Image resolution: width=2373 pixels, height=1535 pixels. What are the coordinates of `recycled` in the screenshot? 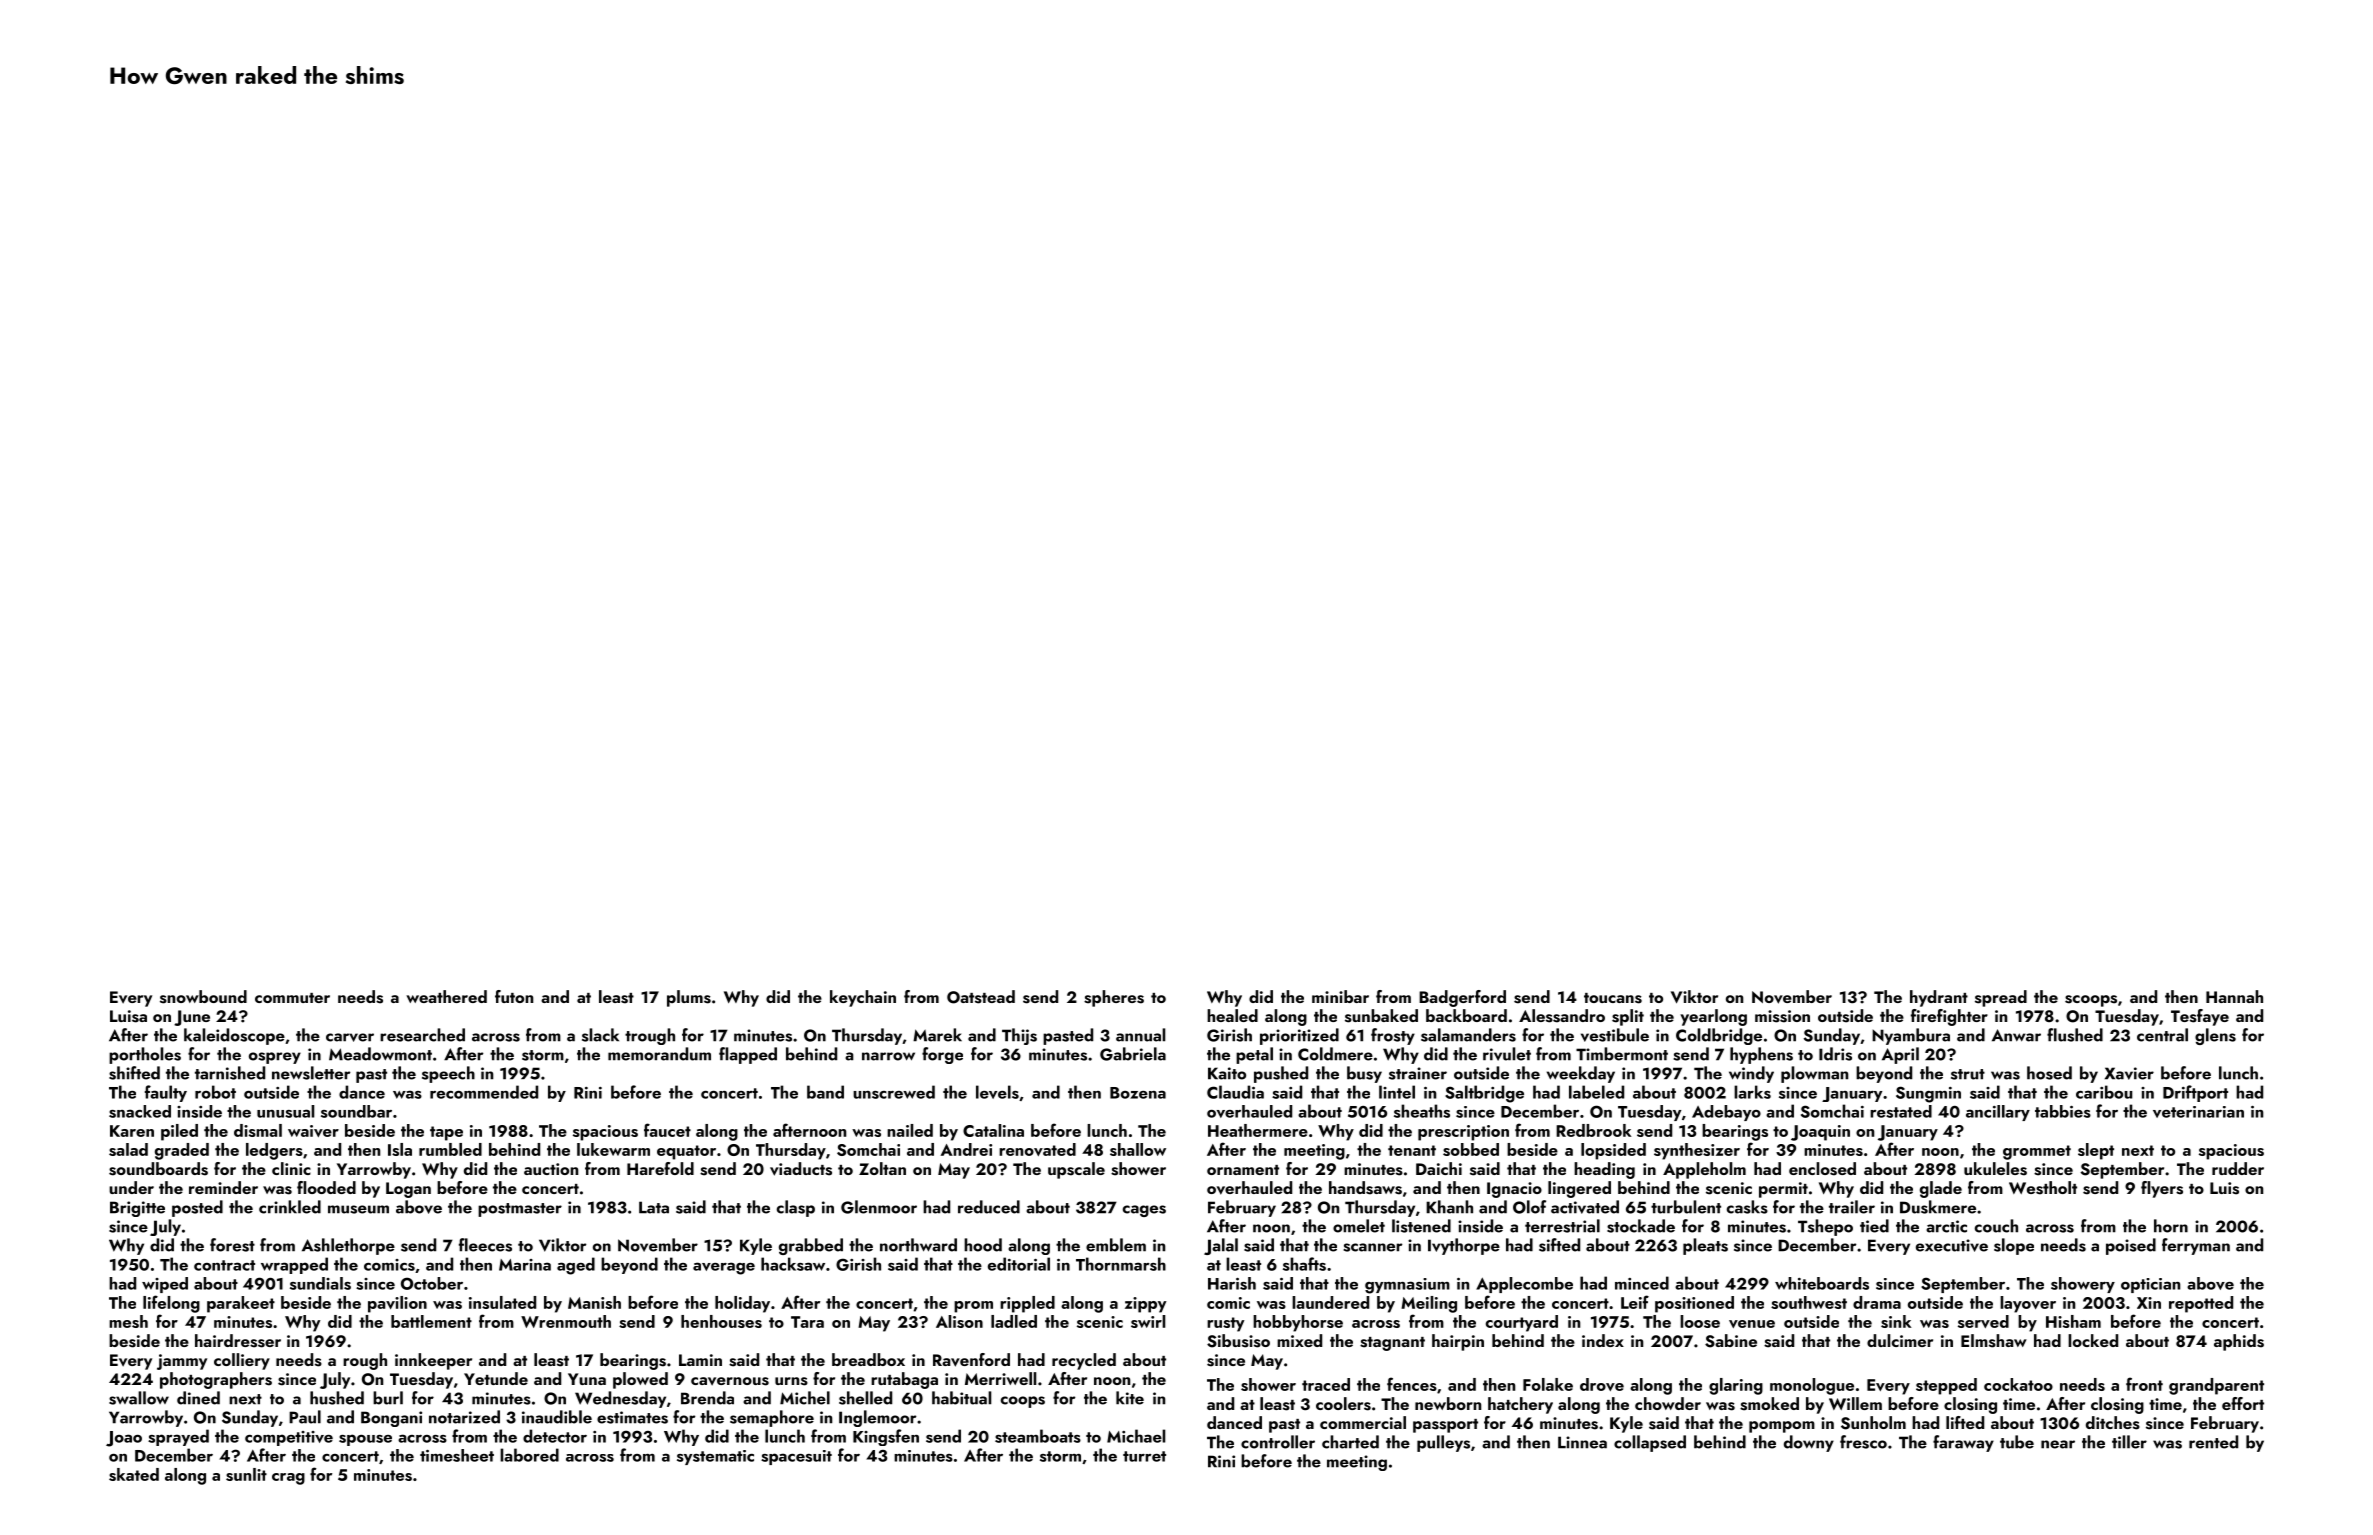 It's located at (1084, 1361).
